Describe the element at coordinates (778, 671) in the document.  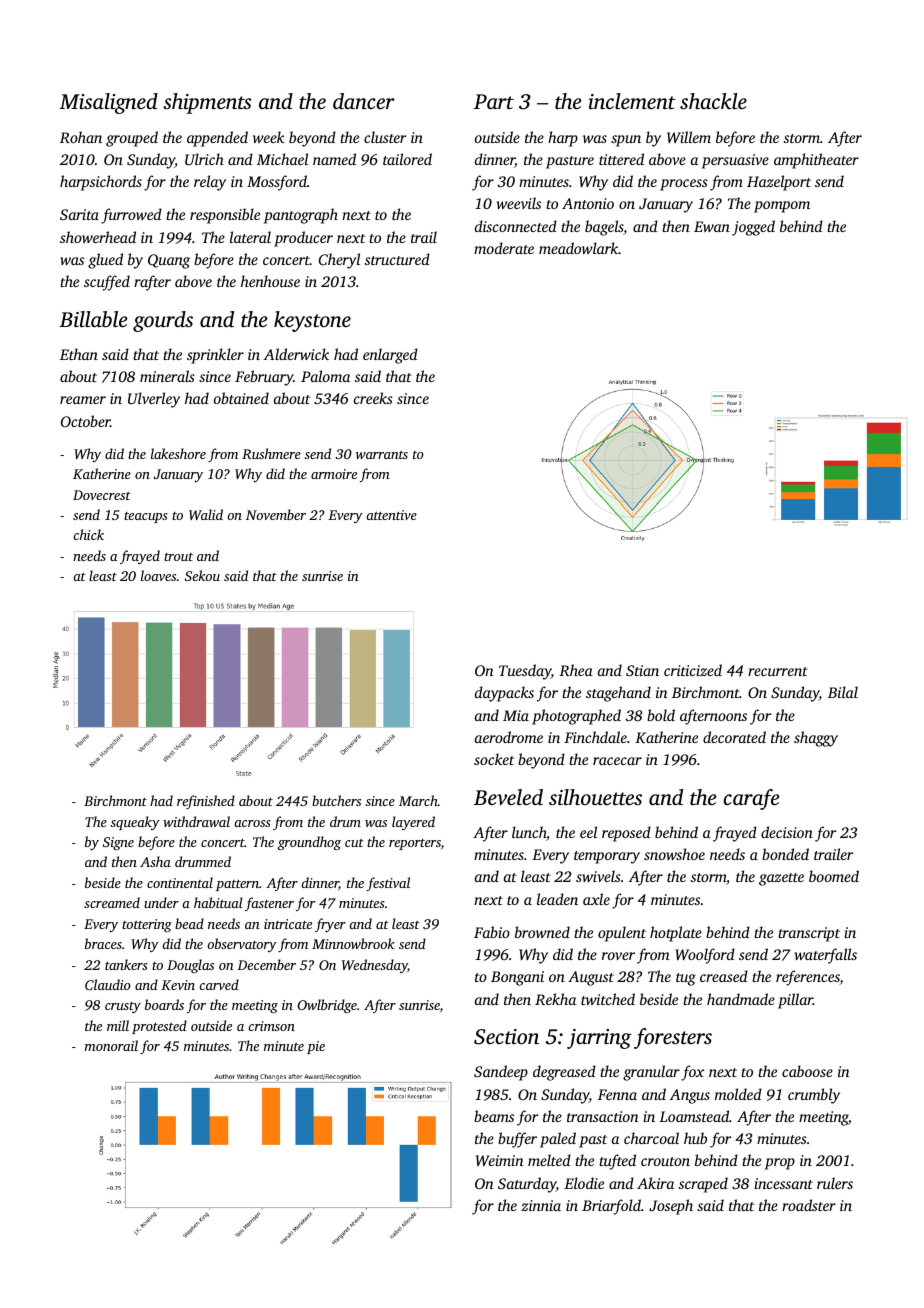
I see `recurrent` at that location.
